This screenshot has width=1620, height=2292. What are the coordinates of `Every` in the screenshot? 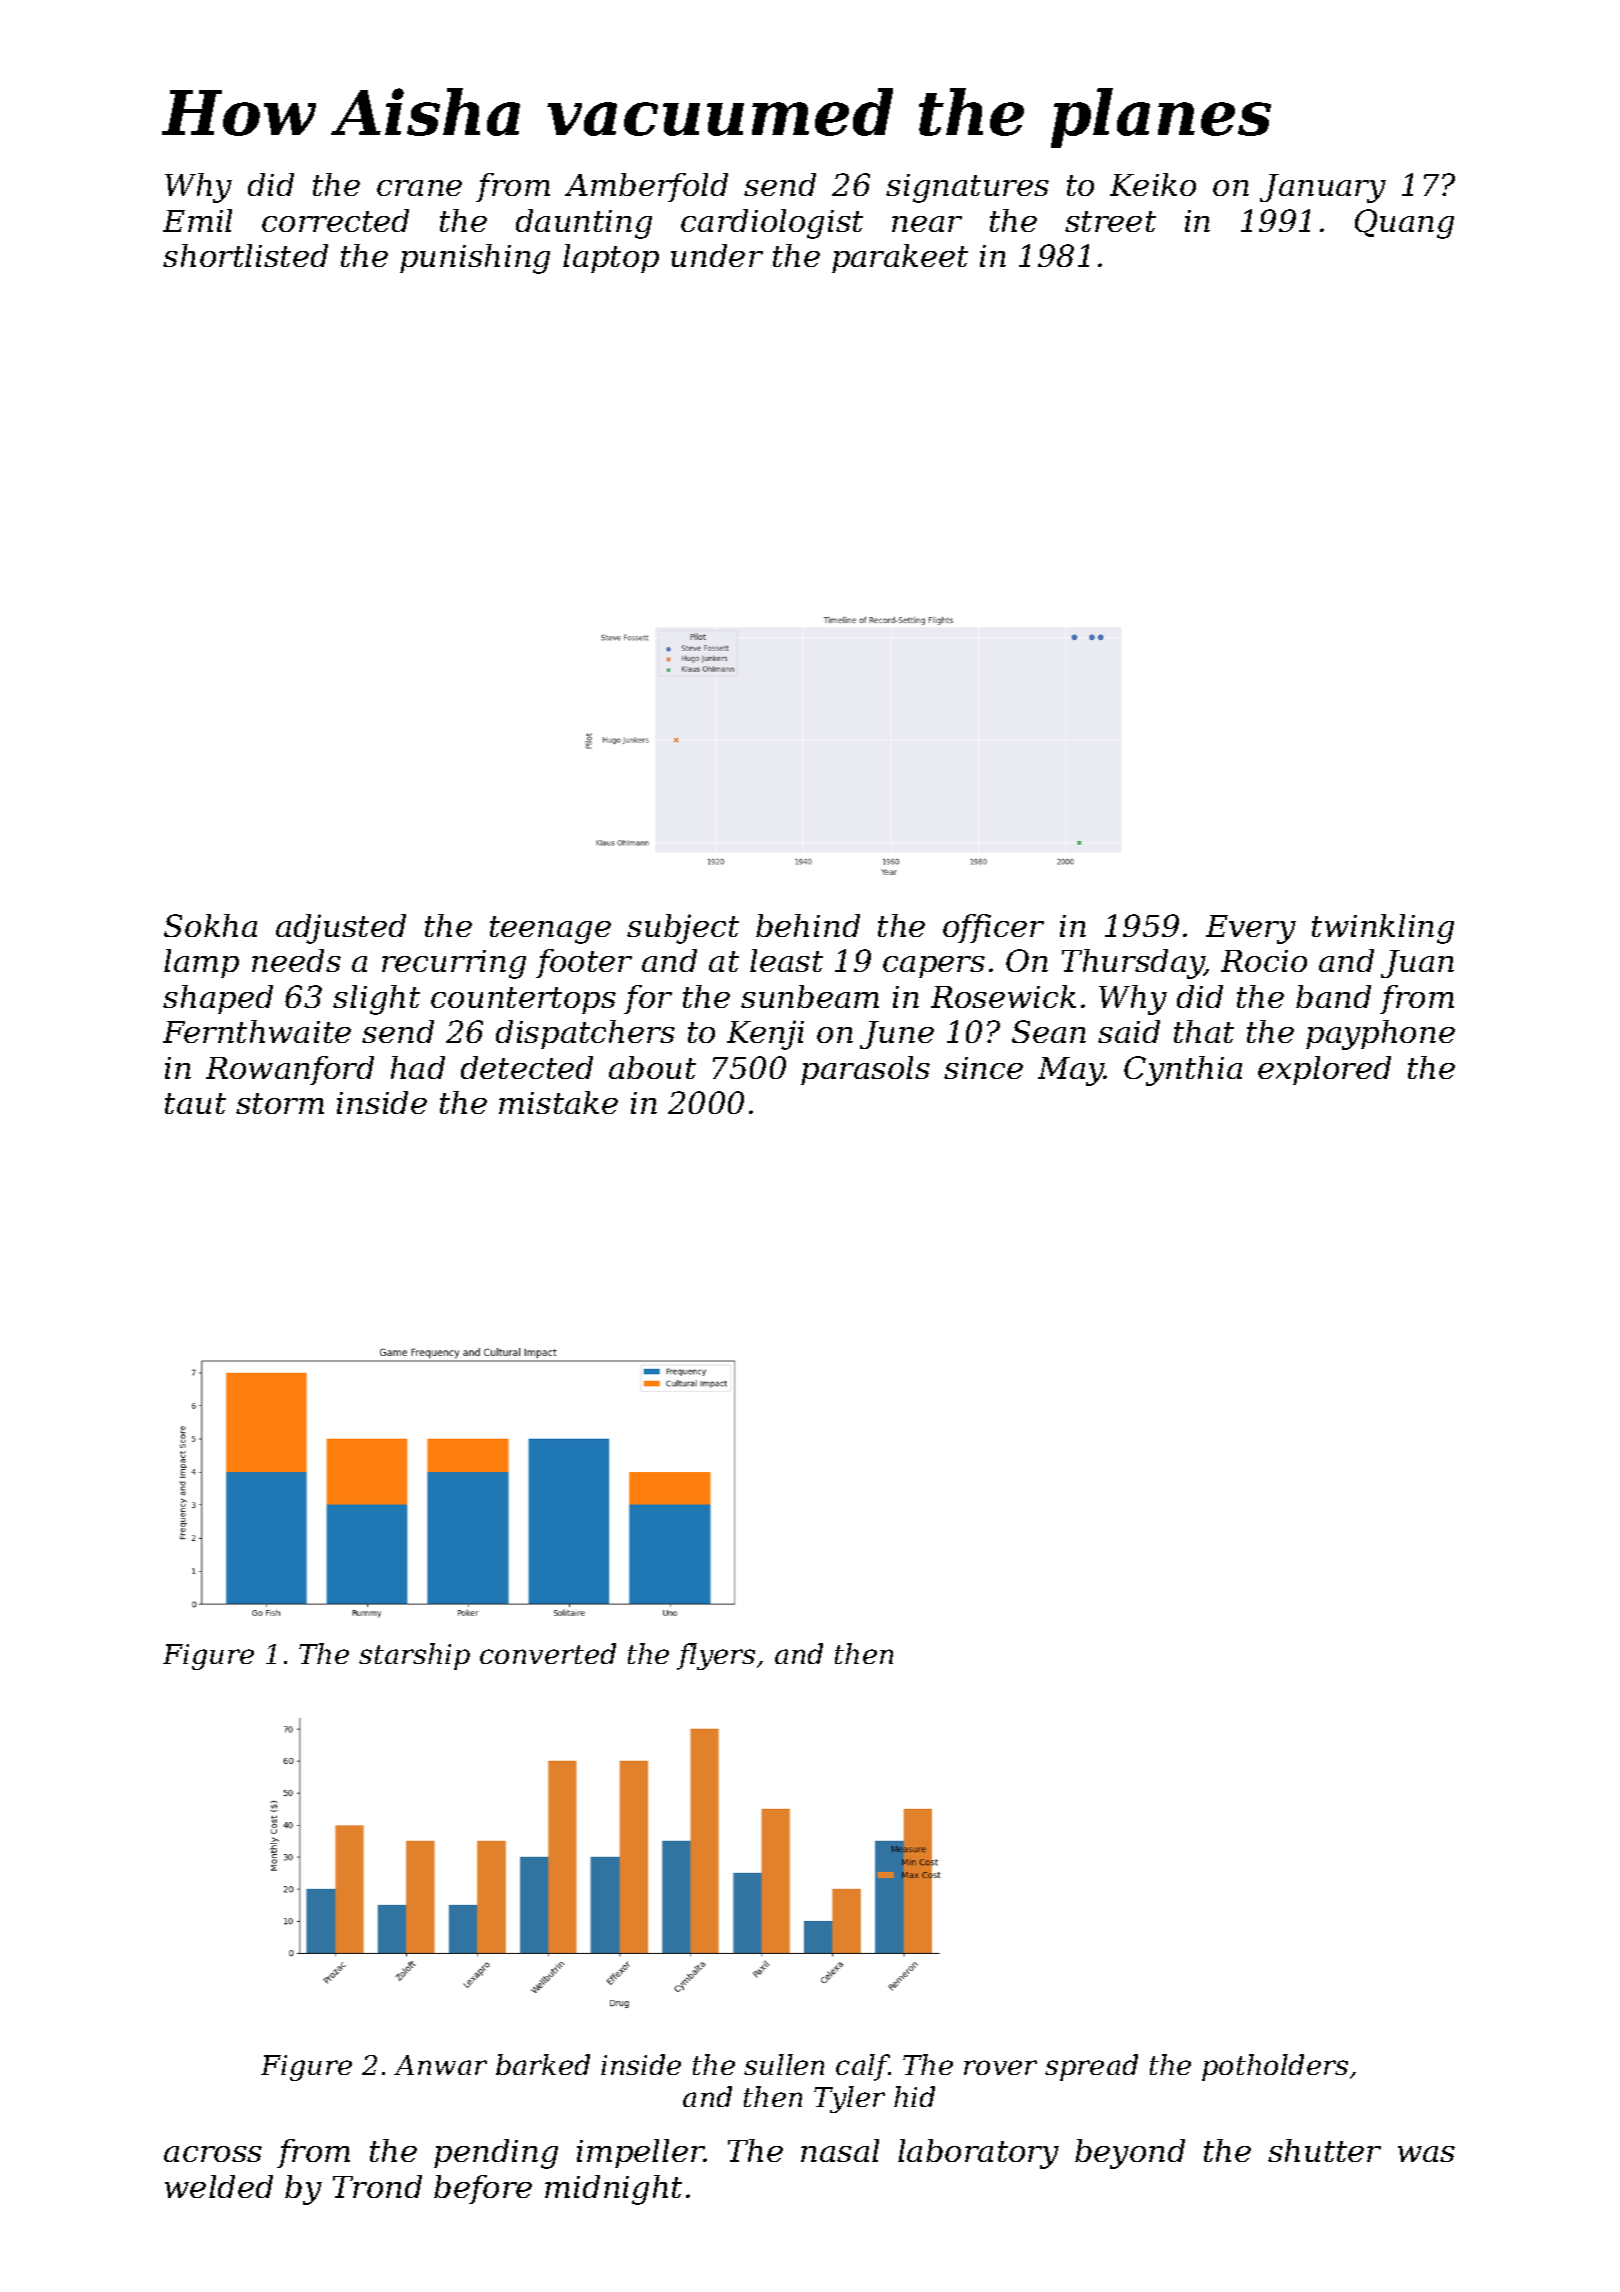 It's located at (1251, 929).
